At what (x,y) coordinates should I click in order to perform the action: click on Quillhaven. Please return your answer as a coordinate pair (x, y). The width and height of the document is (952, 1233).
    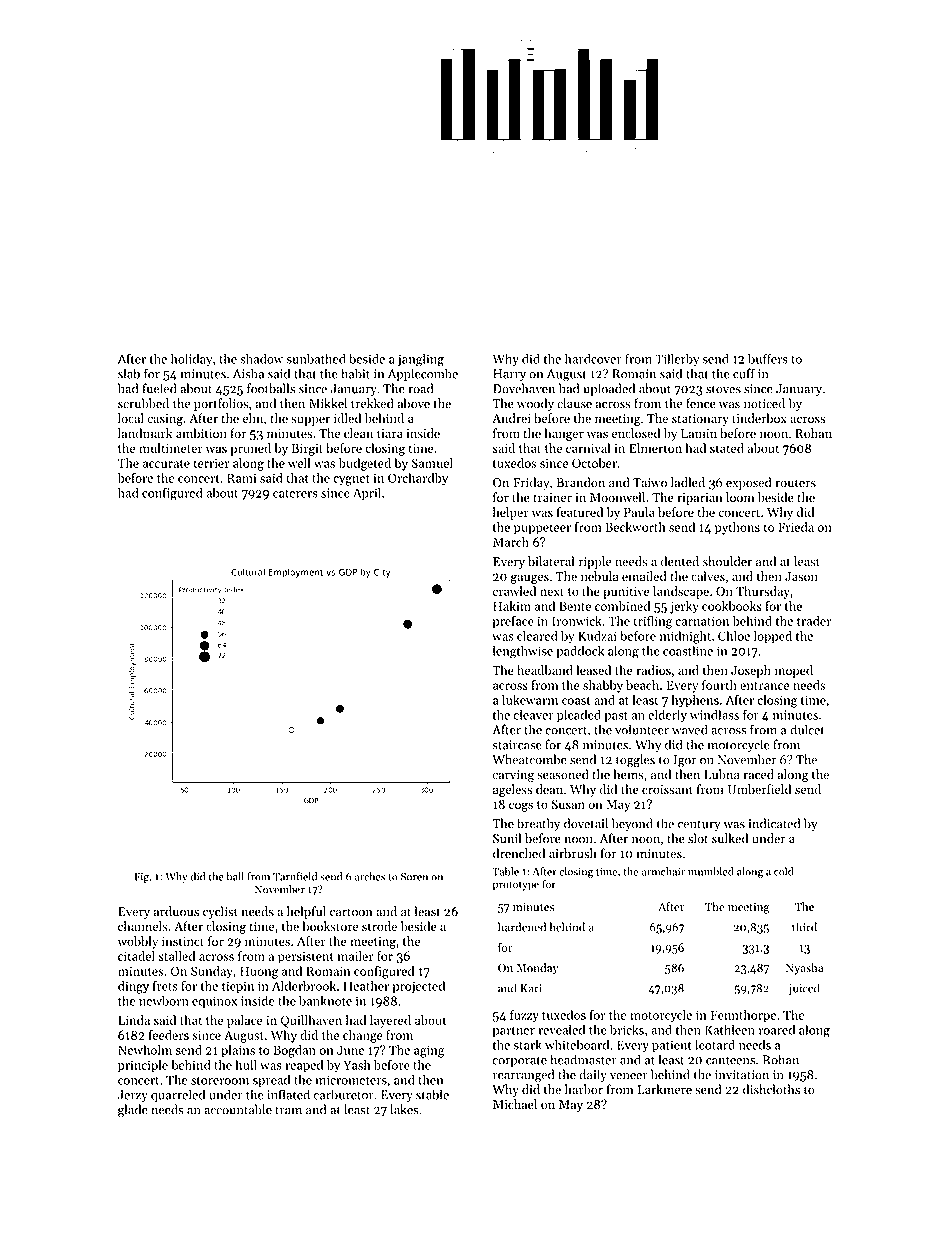
    Looking at the image, I should click on (311, 1021).
